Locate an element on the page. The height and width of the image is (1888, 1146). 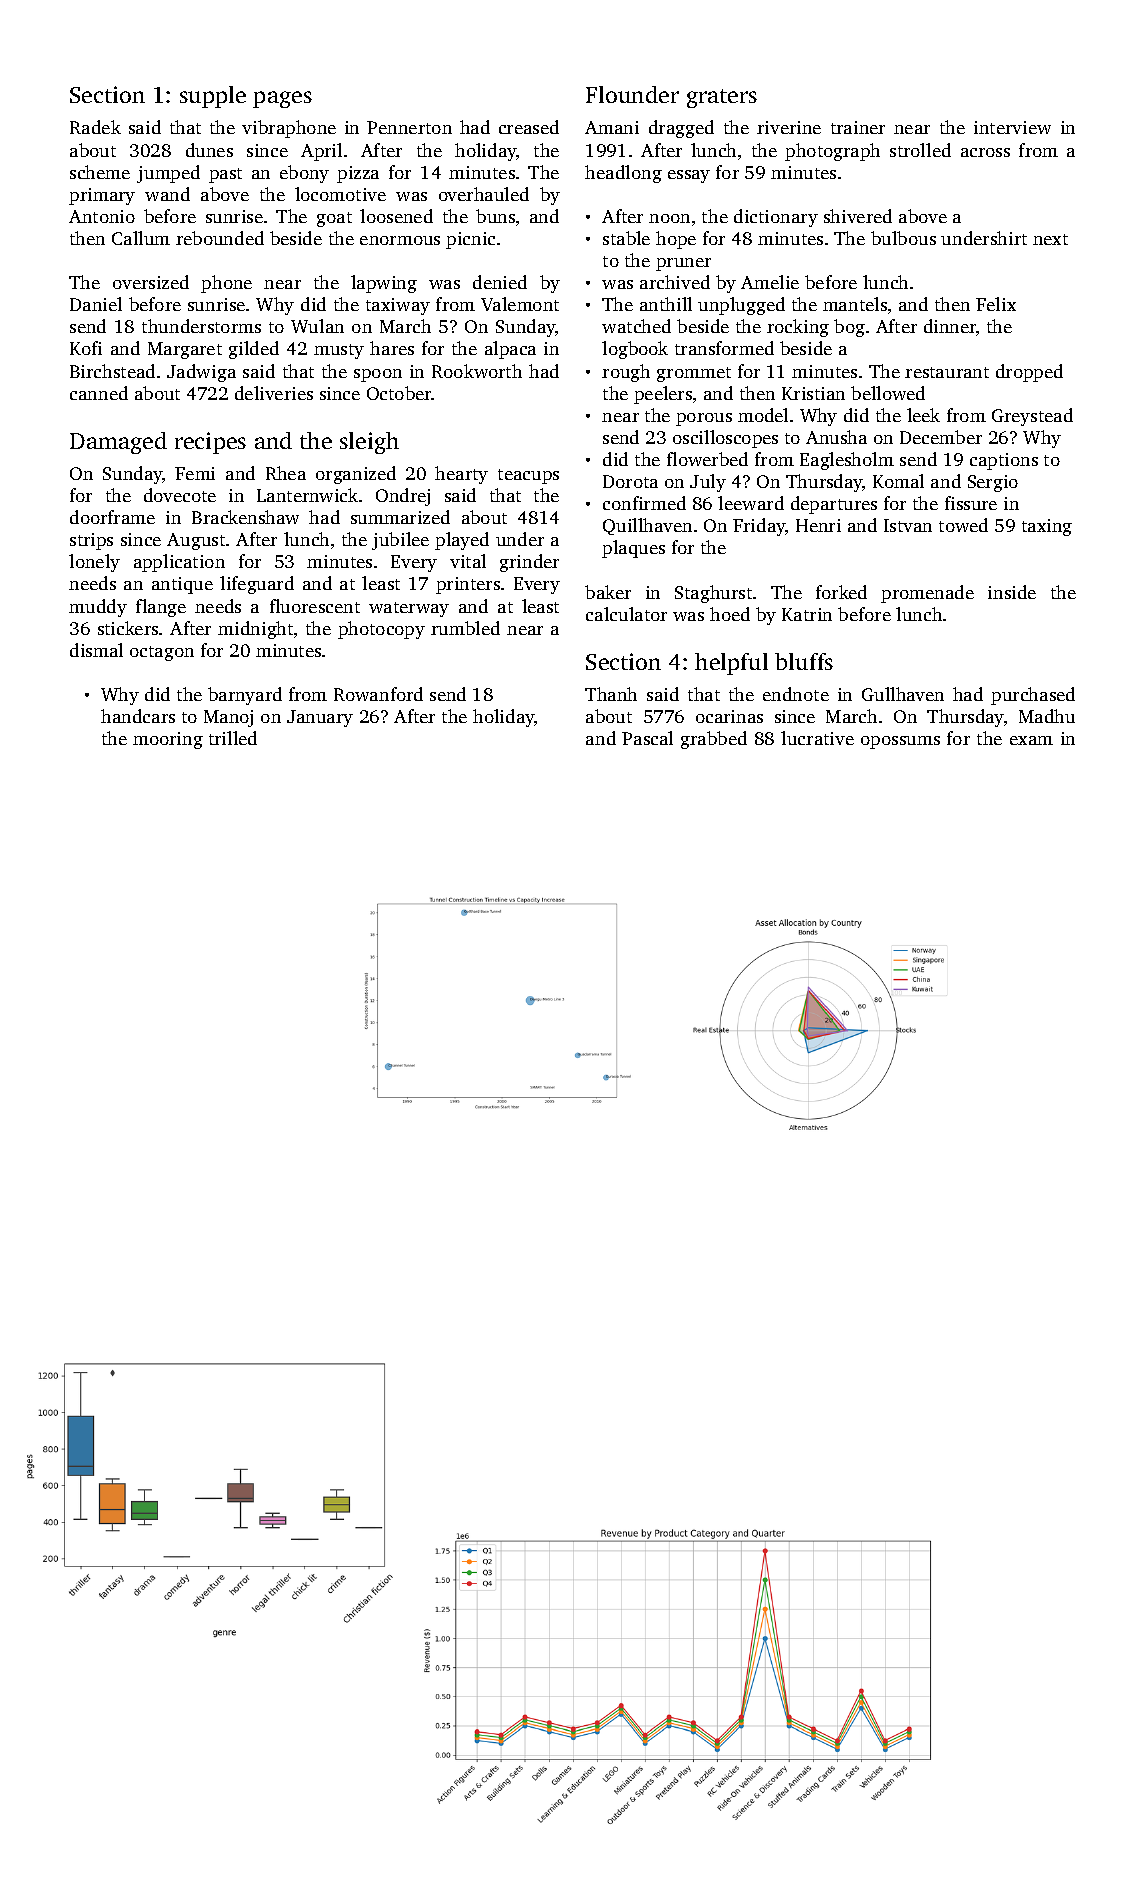
transformed is located at coordinates (724, 348).
